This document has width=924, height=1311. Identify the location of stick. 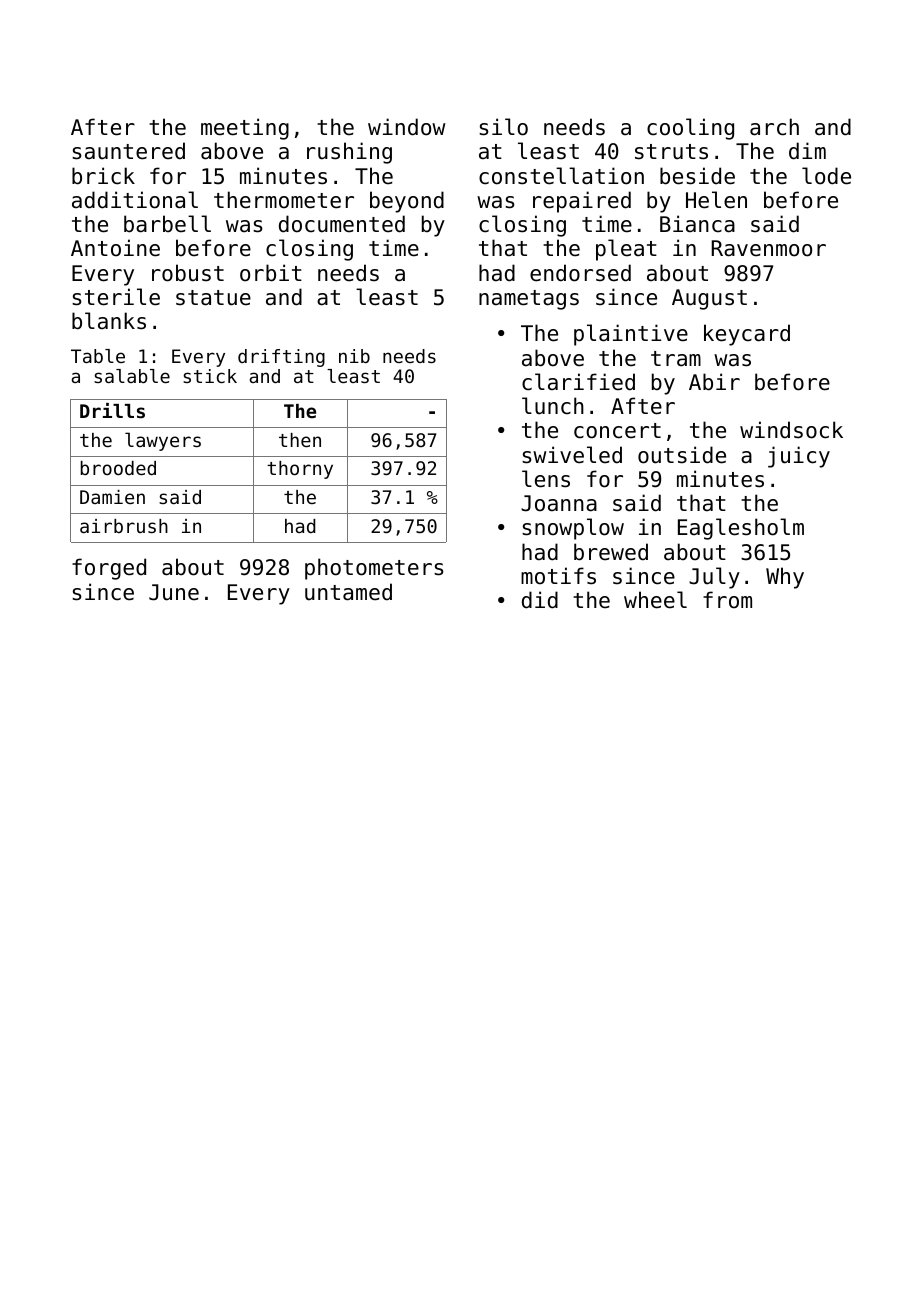
(210, 376).
